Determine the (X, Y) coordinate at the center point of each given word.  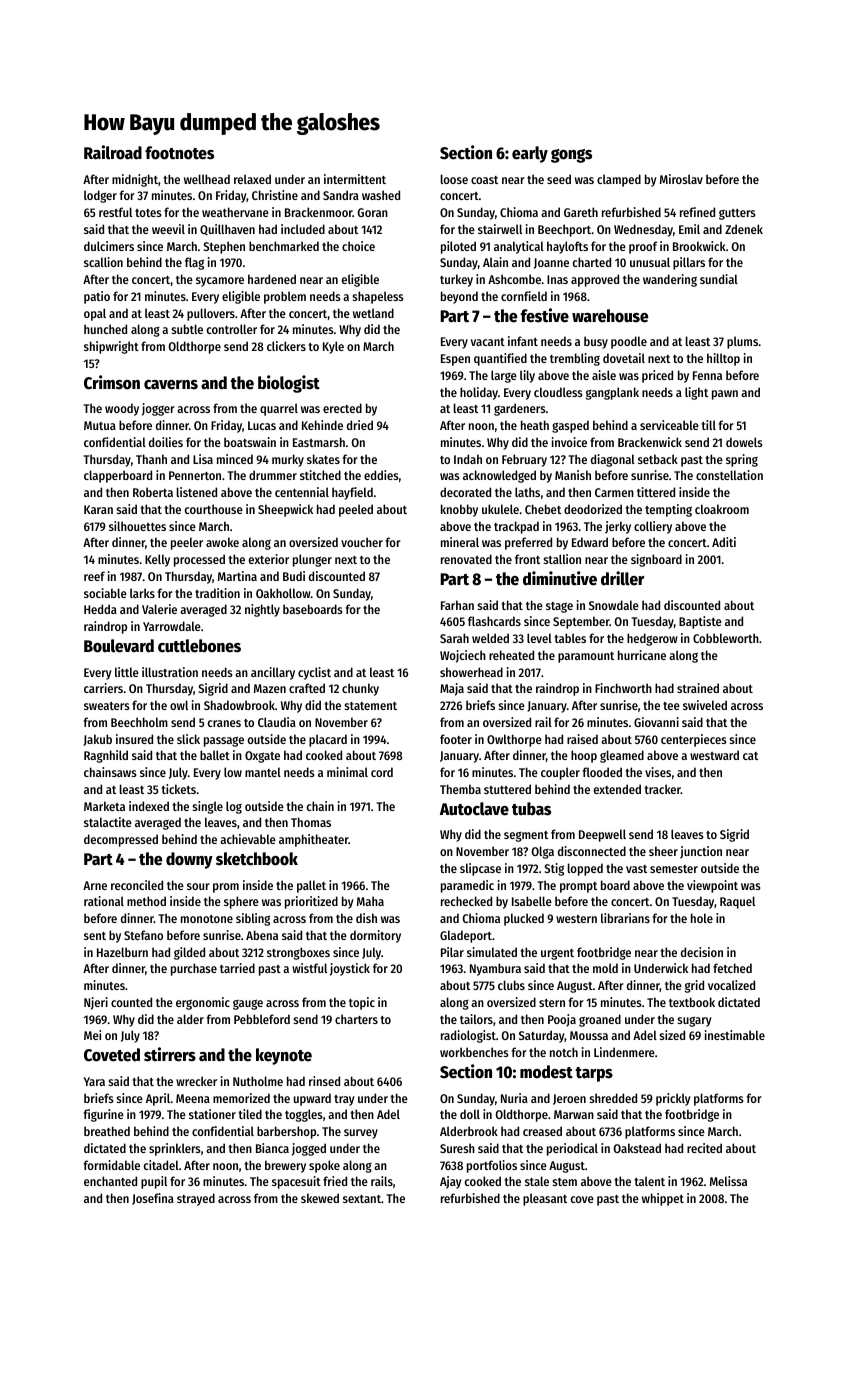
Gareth (581, 212)
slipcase (480, 869)
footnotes (179, 153)
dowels (744, 442)
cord (382, 772)
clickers (286, 346)
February (524, 460)
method (146, 901)
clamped (619, 180)
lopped (585, 869)
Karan (98, 509)
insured (134, 739)
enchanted (110, 1181)
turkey (456, 280)
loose (454, 179)
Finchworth (623, 688)
